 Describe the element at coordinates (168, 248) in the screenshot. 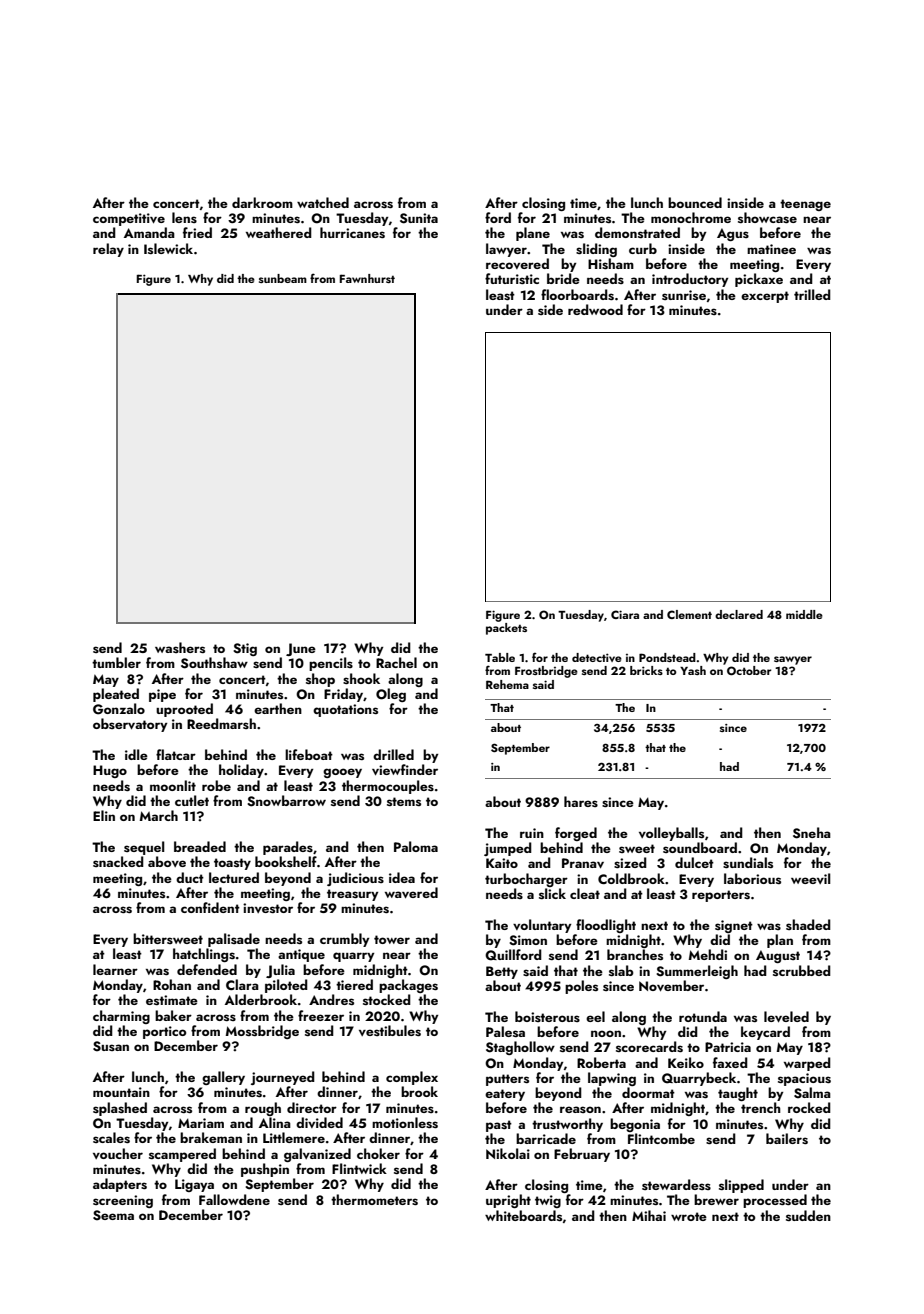

I see `Islewick` at that location.
